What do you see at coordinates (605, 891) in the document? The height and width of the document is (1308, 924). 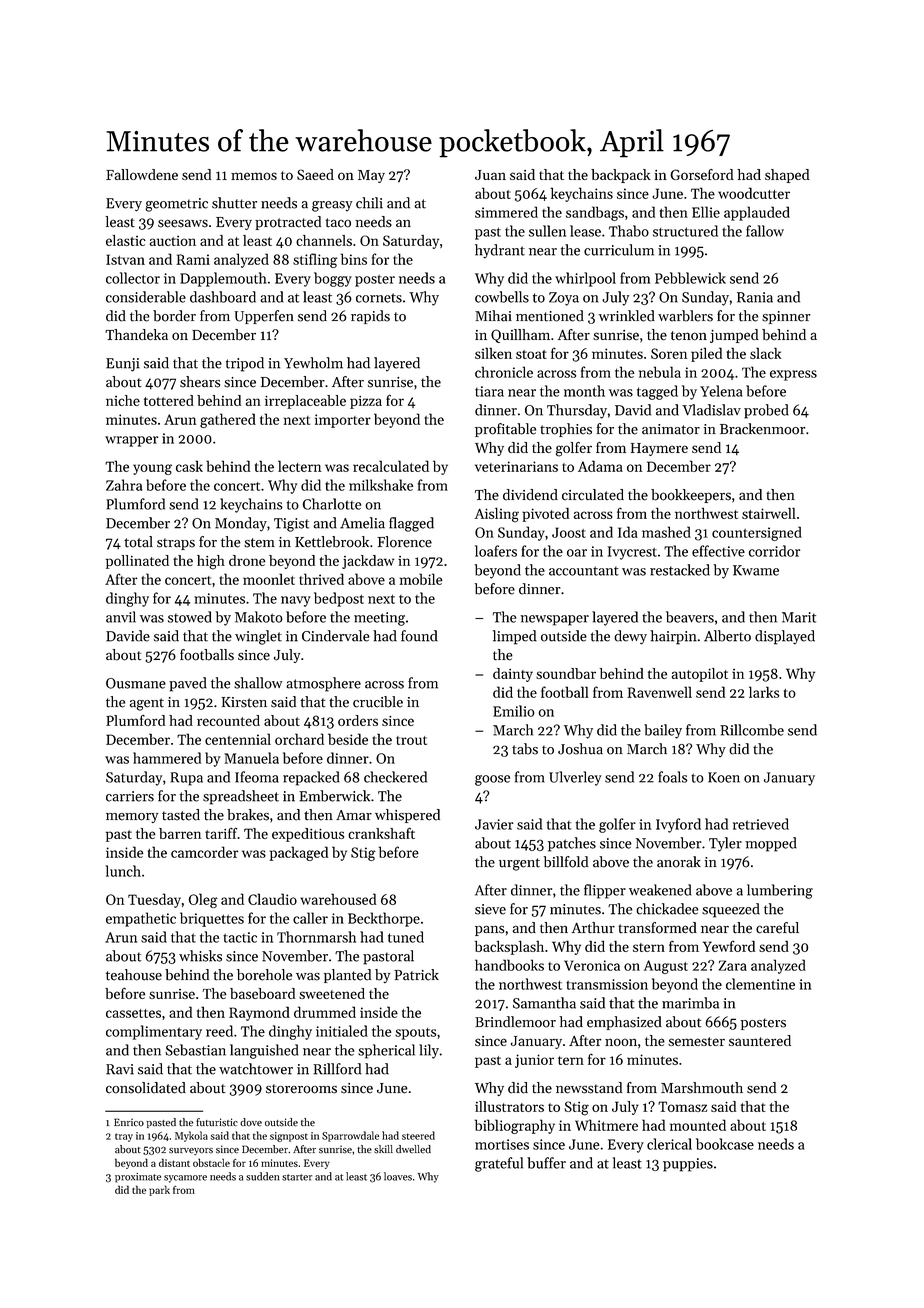 I see `flipper` at bounding box center [605, 891].
